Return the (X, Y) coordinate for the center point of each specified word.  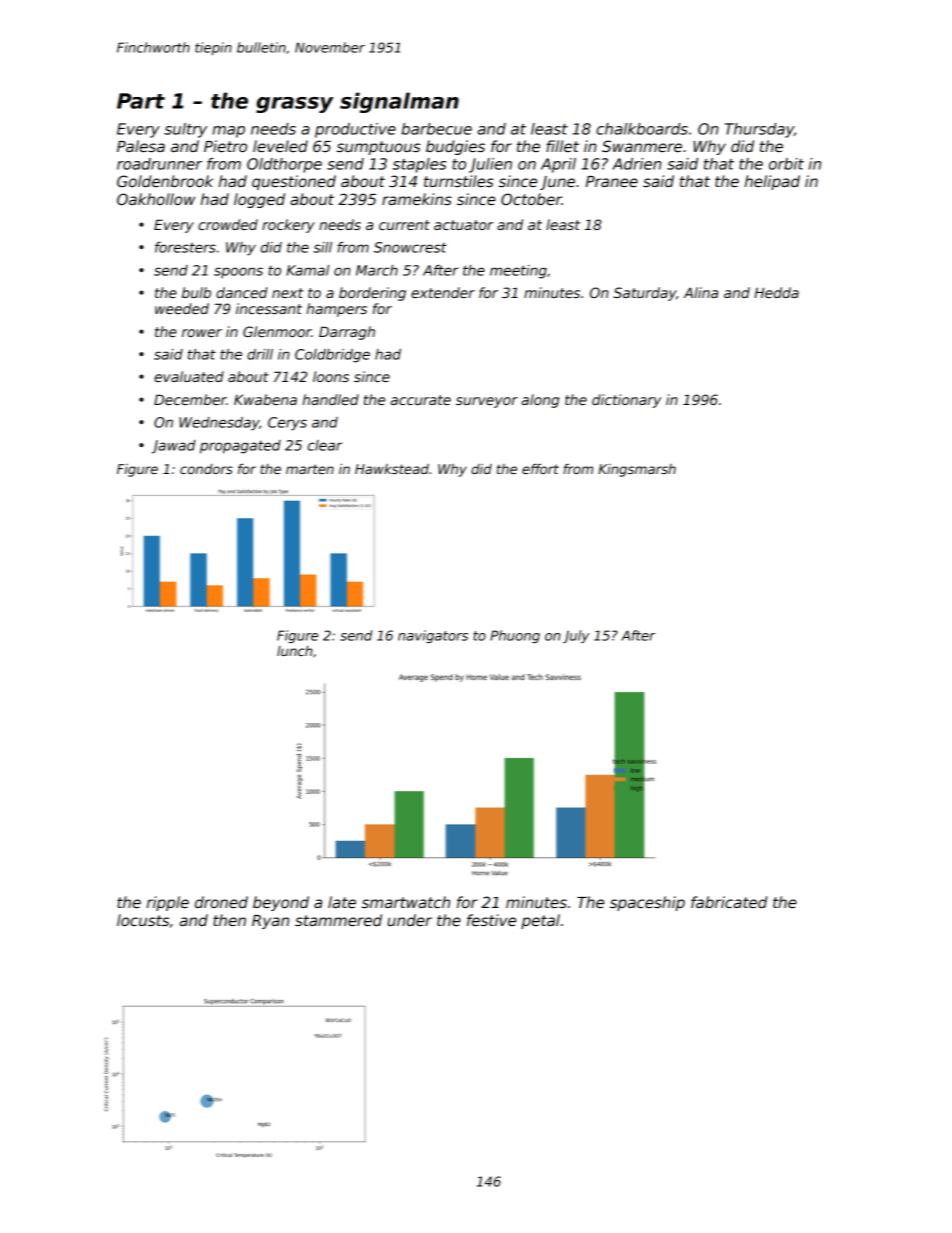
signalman (399, 102)
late (342, 902)
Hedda (776, 292)
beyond (281, 903)
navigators (433, 636)
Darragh (347, 333)
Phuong (515, 636)
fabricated (729, 902)
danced (242, 292)
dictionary (626, 401)
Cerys (287, 424)
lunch (294, 651)
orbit (786, 164)
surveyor (487, 402)
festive (491, 920)
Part (141, 101)
